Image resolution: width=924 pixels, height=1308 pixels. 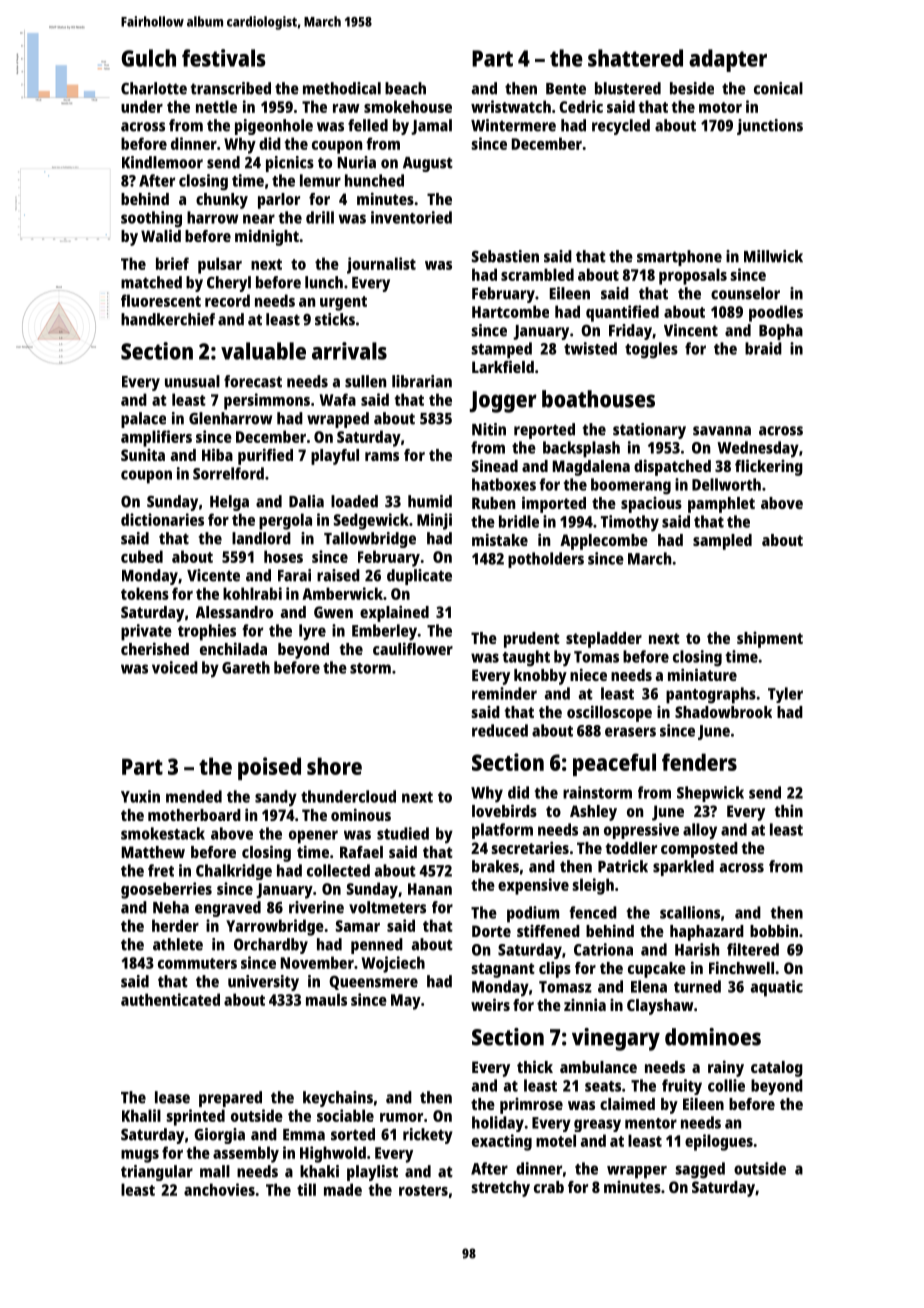 What do you see at coordinates (430, 889) in the image?
I see `Hanan` at bounding box center [430, 889].
